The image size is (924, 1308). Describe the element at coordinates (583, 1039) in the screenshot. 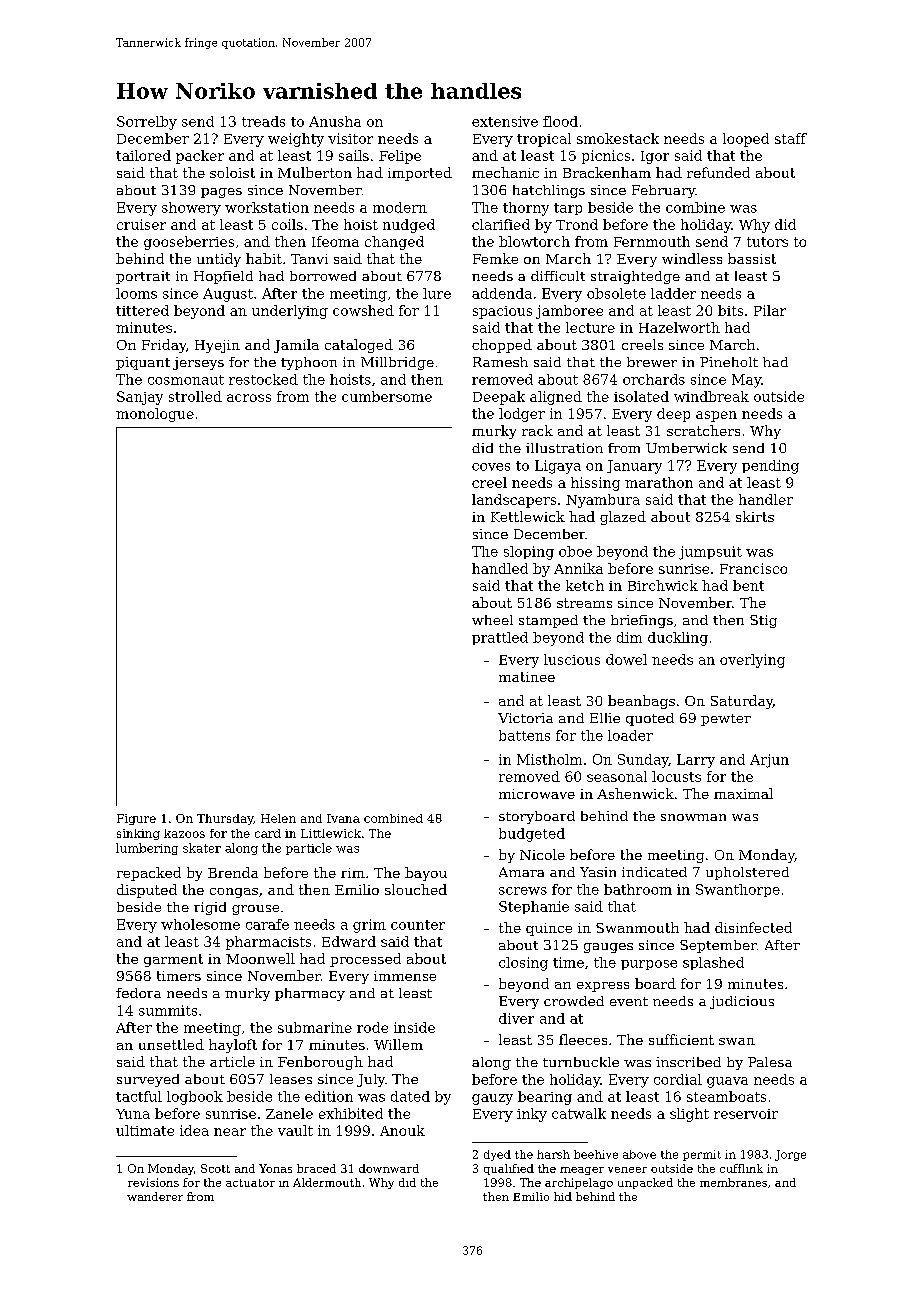

I see `fleeces` at that location.
